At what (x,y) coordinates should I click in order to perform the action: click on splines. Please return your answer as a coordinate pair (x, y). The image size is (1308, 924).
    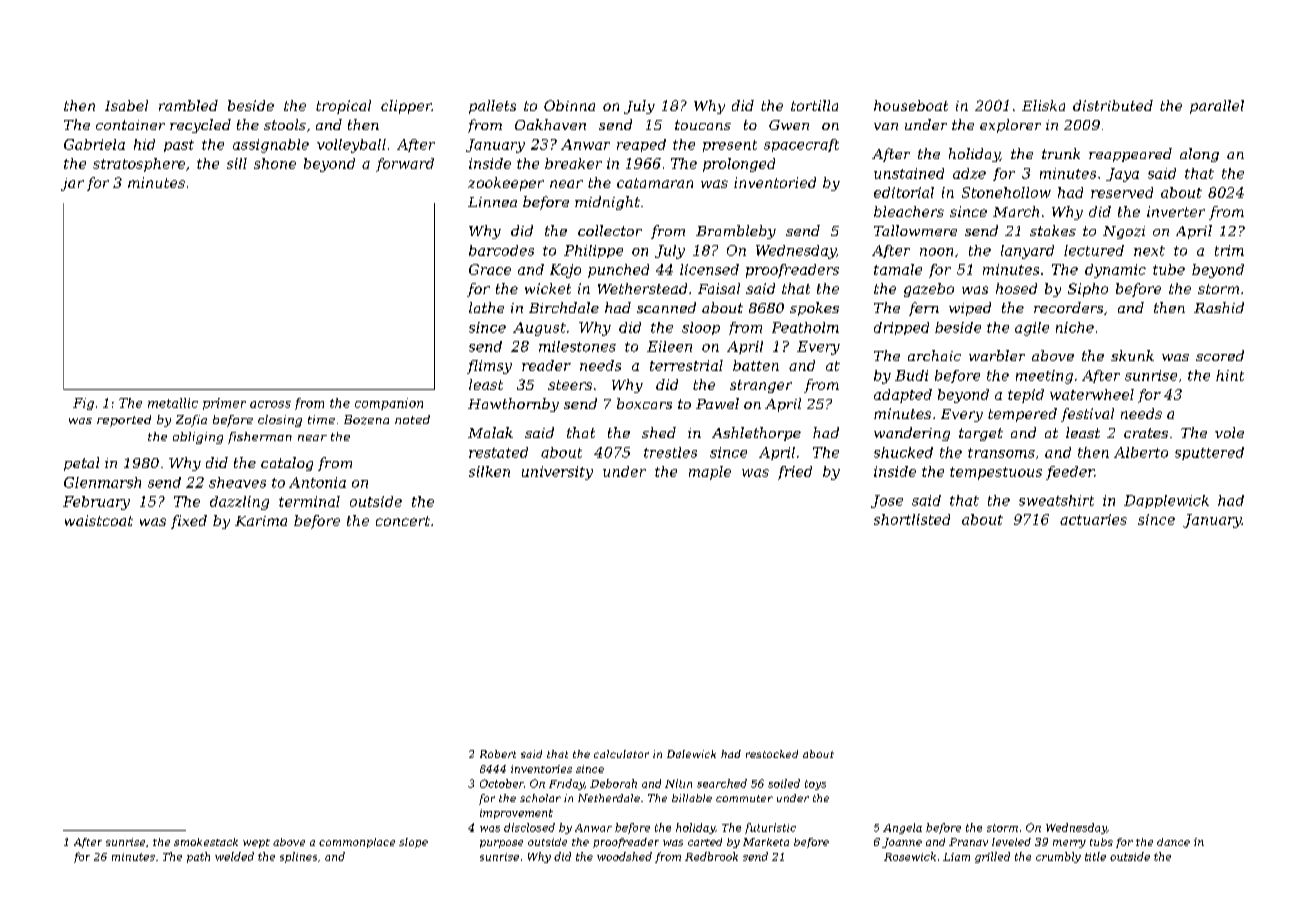
    Looking at the image, I should click on (298, 857).
